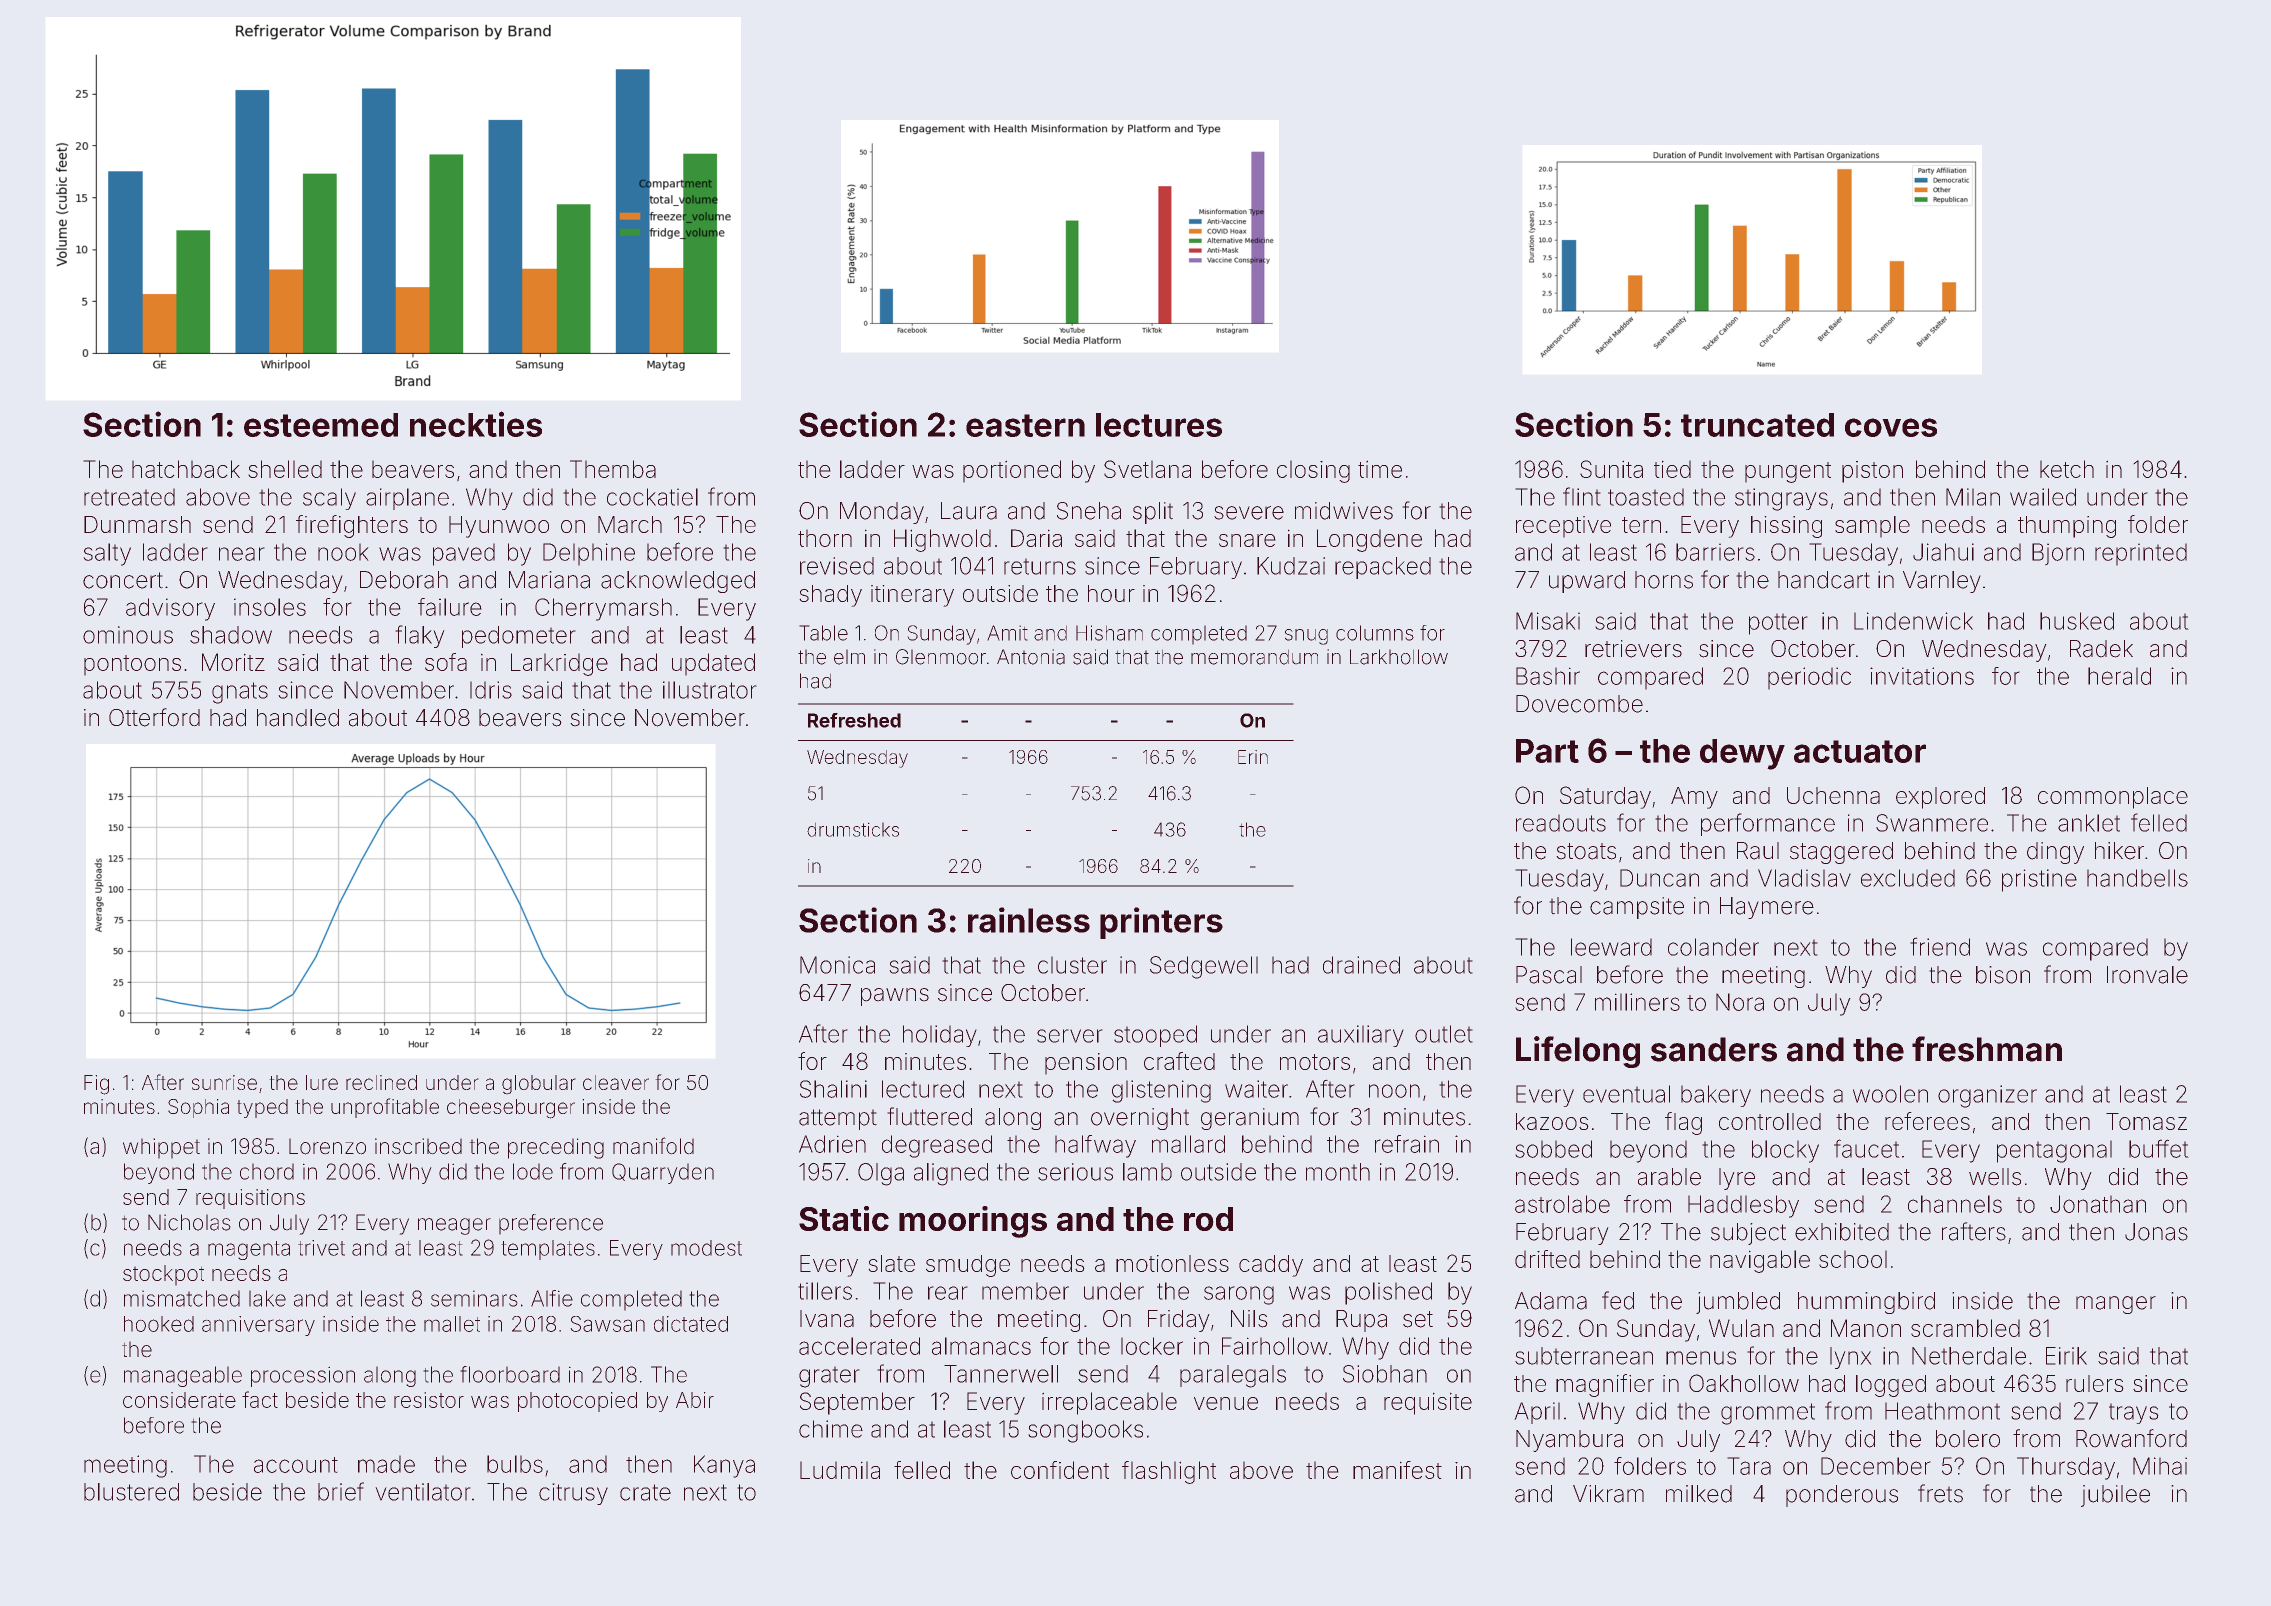 The height and width of the screenshot is (1606, 2271). Describe the element at coordinates (539, 1085) in the screenshot. I see `globular` at that location.
